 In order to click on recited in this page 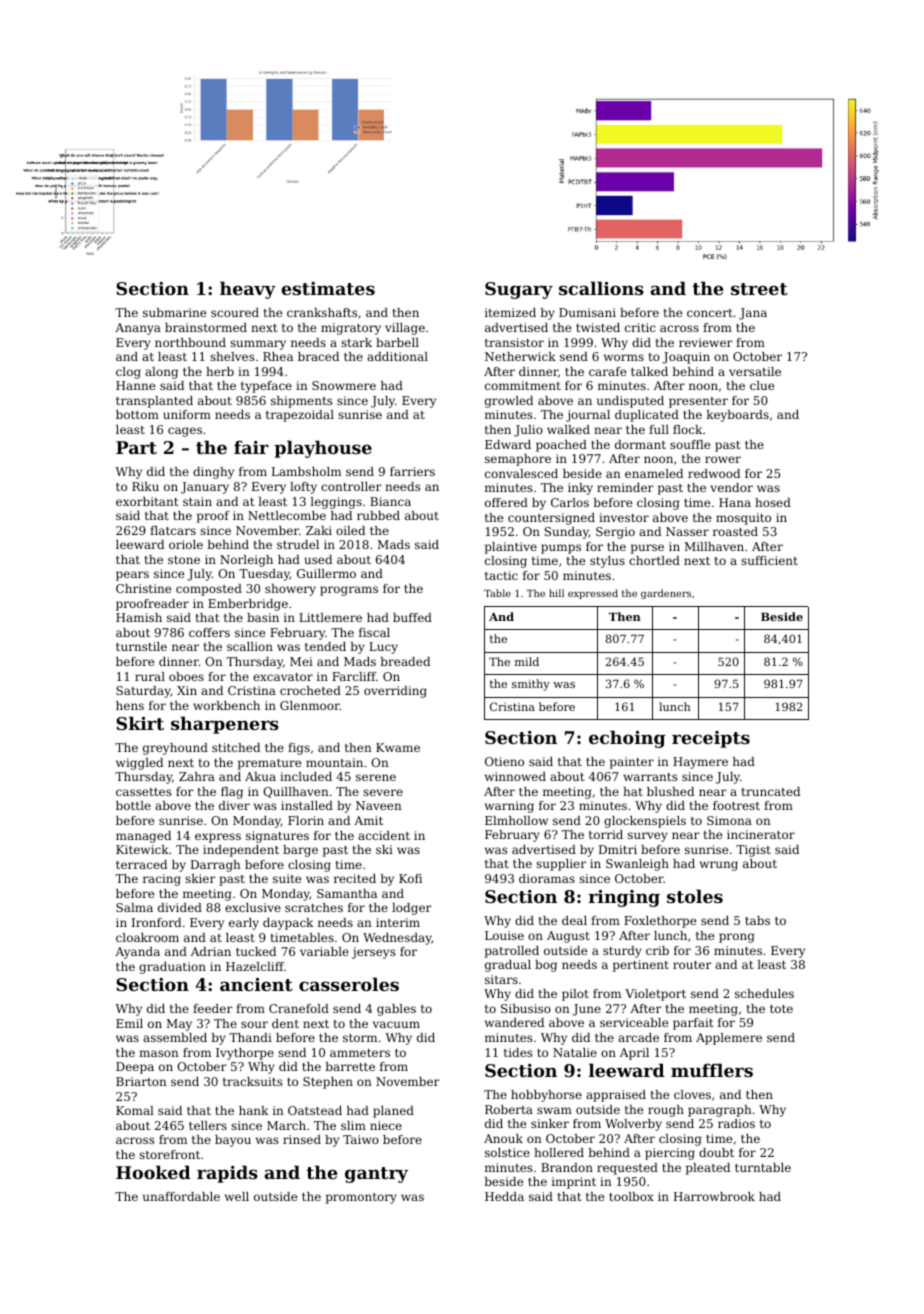, I will do `click(355, 878)`.
